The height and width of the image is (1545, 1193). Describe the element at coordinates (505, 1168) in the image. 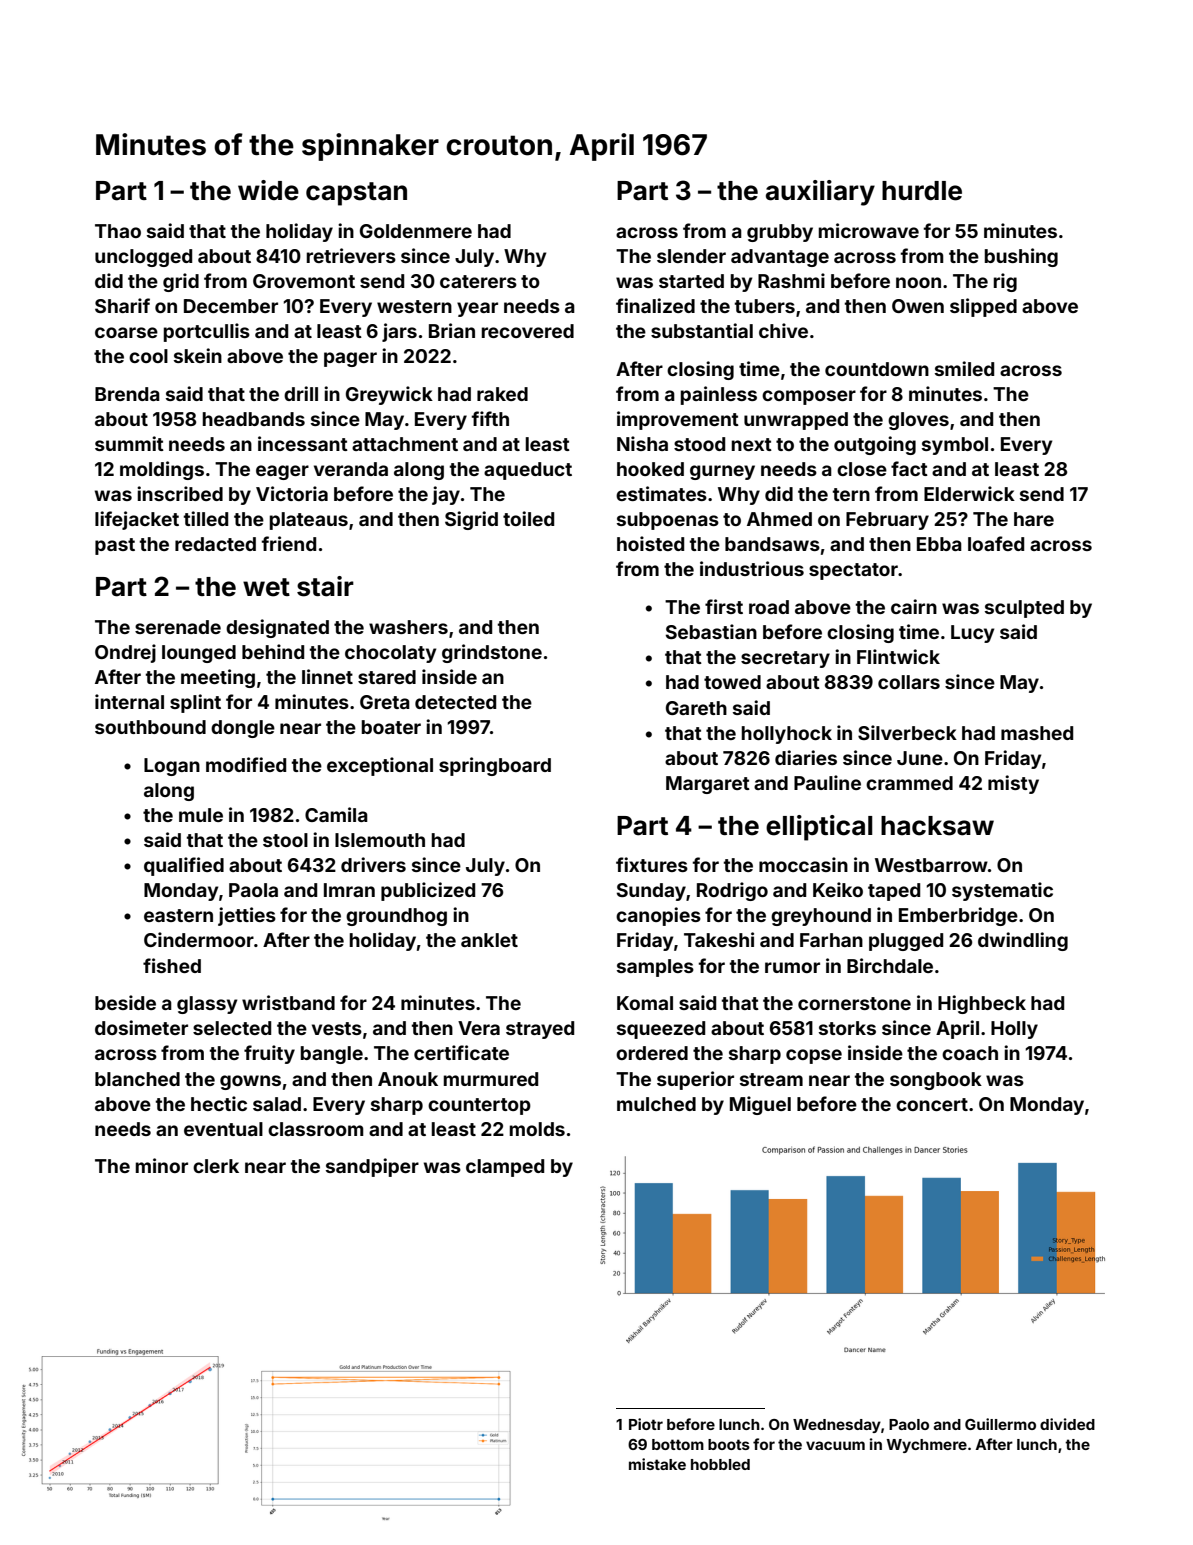

I see `clamped` at that location.
